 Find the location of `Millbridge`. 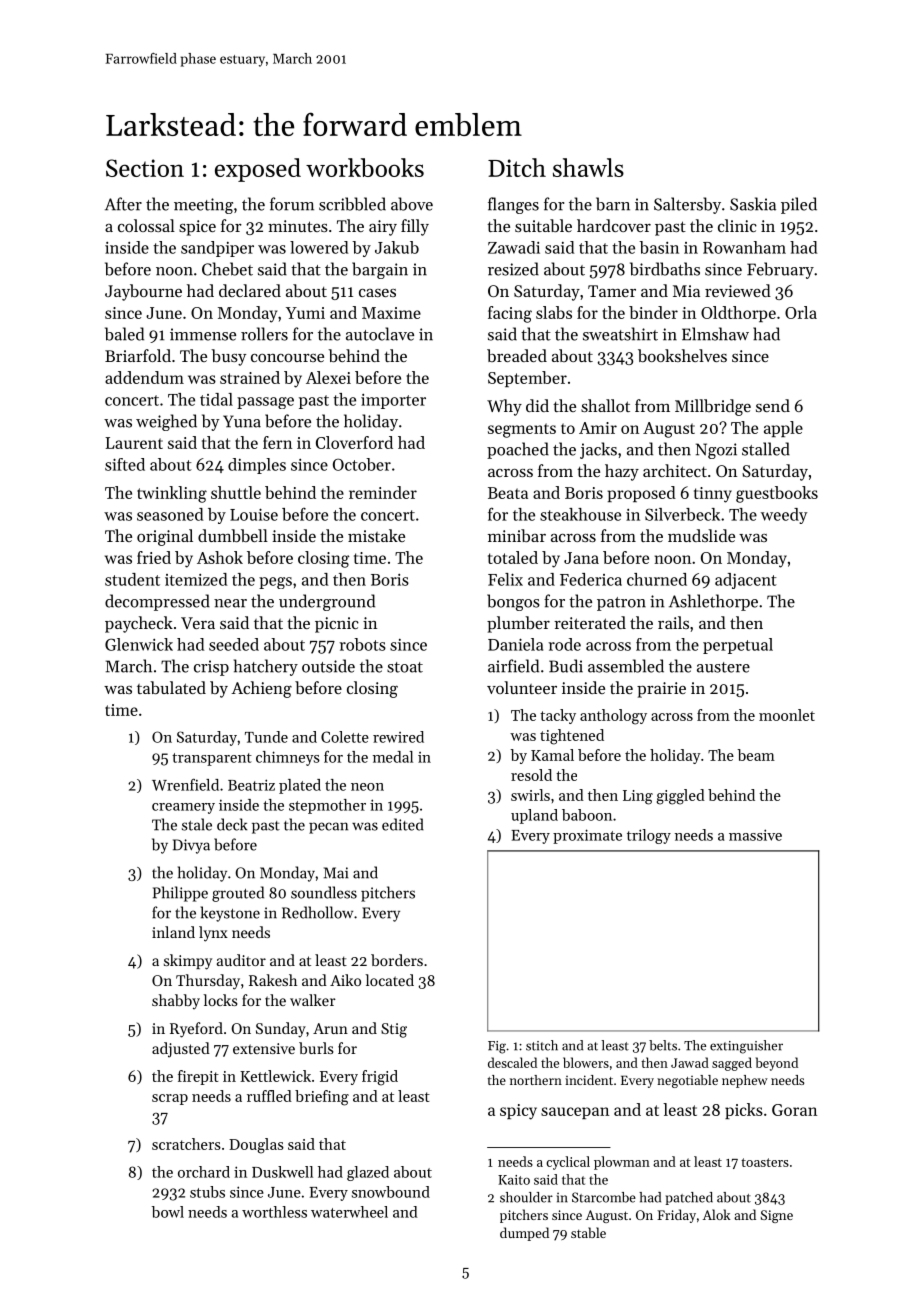

Millbridge is located at coordinates (713, 407).
